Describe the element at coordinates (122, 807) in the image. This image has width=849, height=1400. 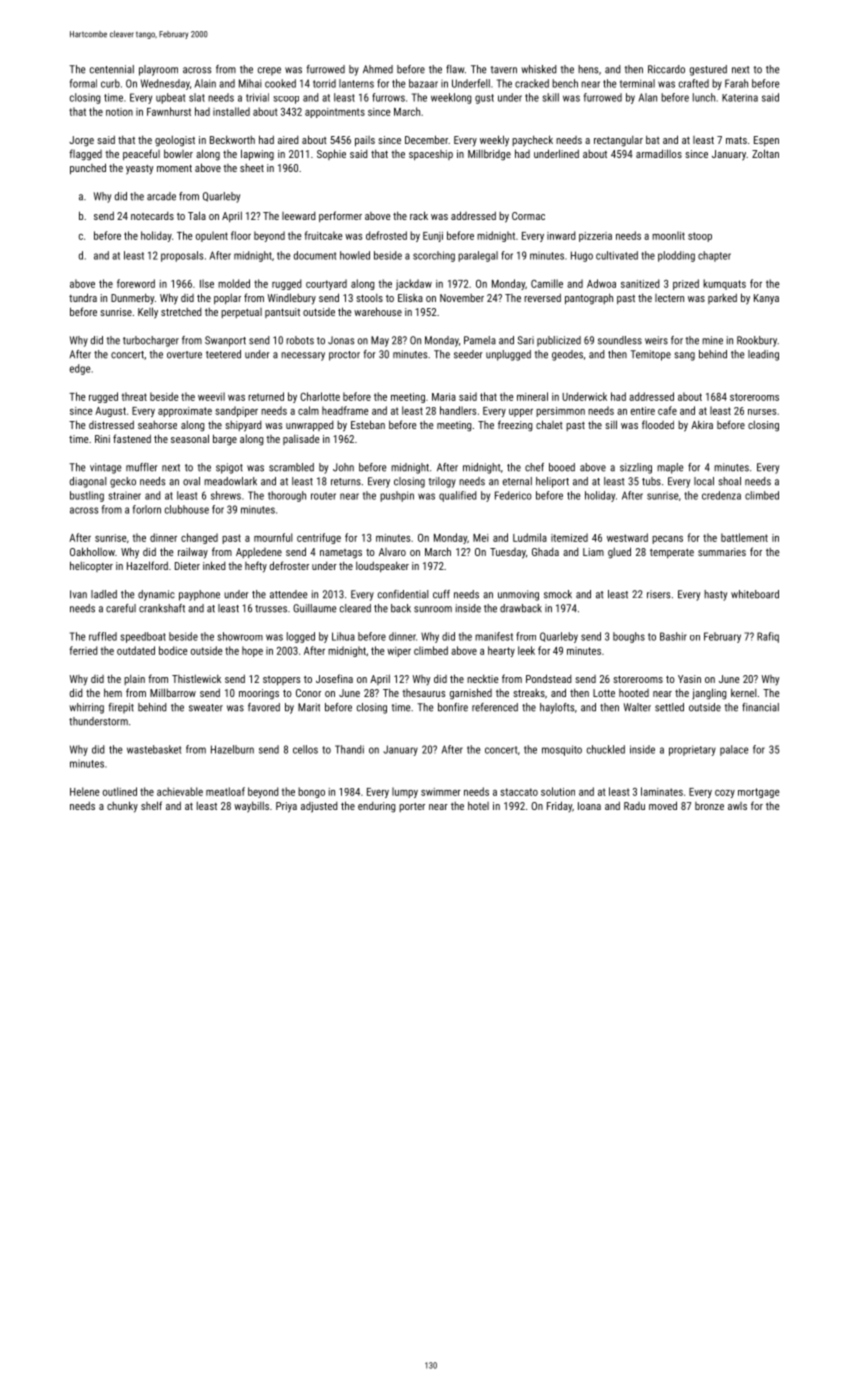
I see `chunky` at that location.
